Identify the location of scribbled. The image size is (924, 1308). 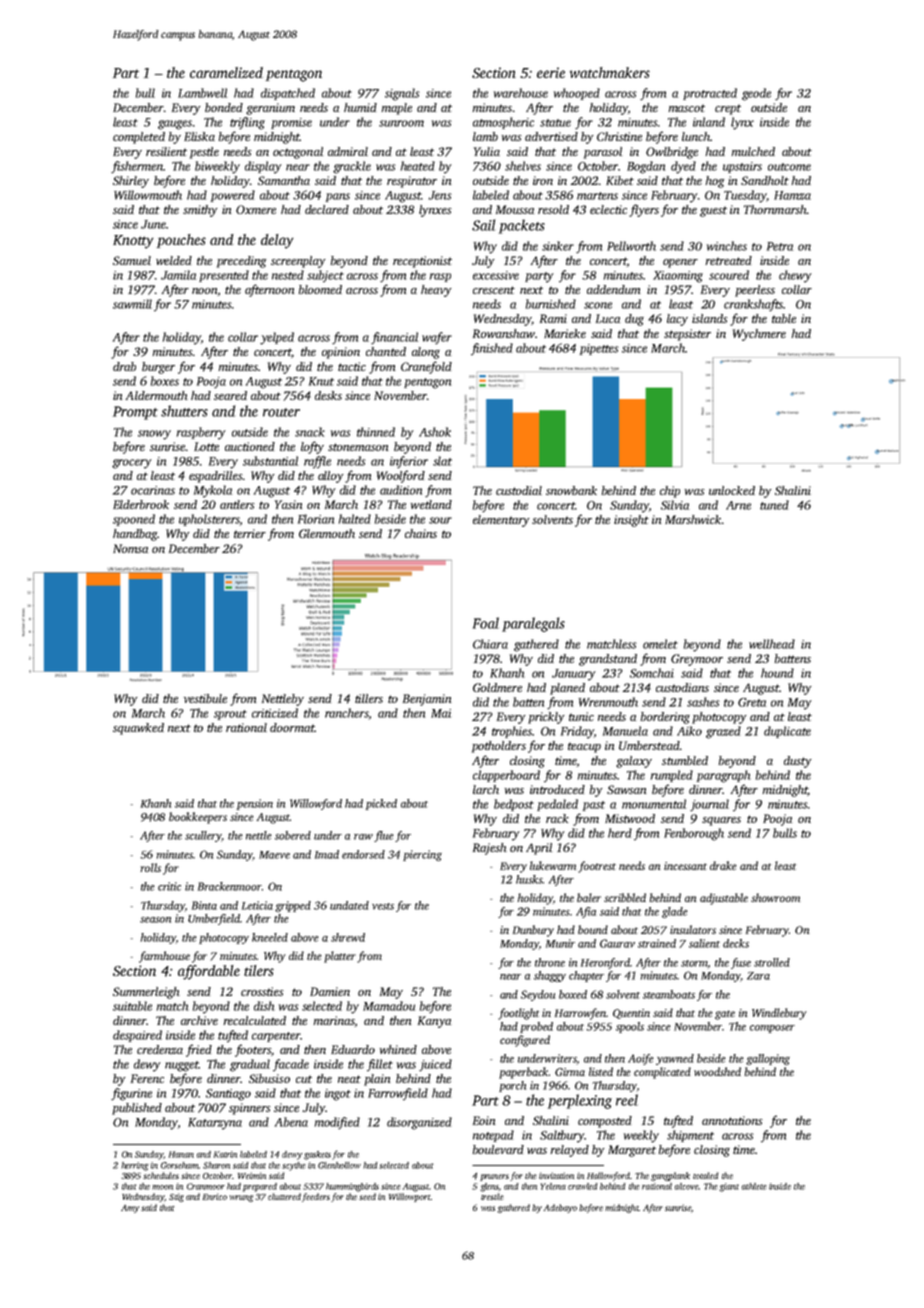
(625, 897).
